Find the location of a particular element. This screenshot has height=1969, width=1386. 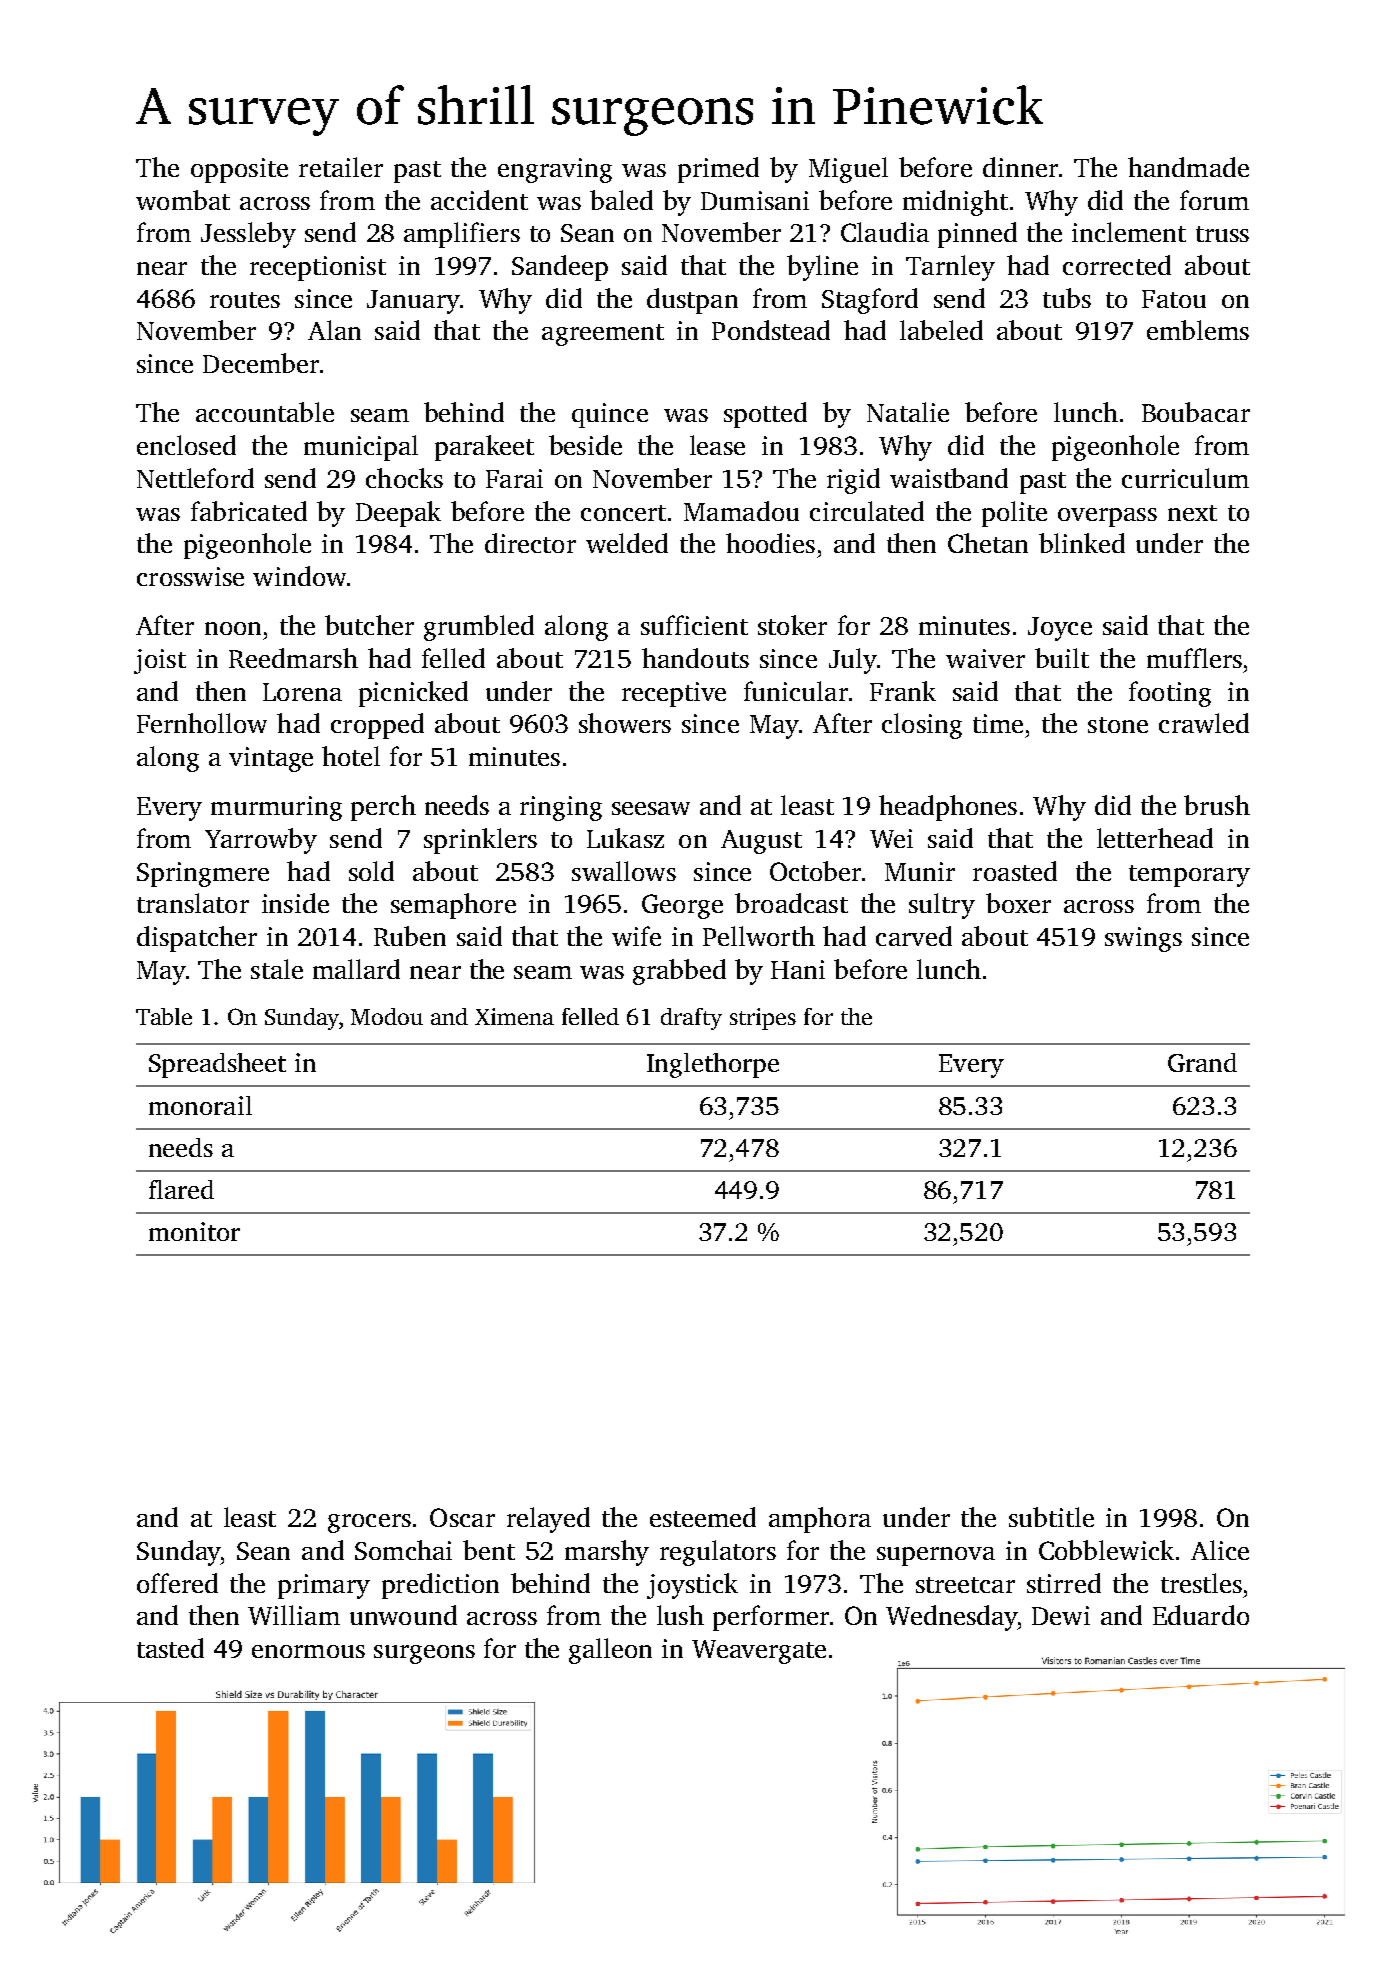

Tarnley is located at coordinates (950, 268).
